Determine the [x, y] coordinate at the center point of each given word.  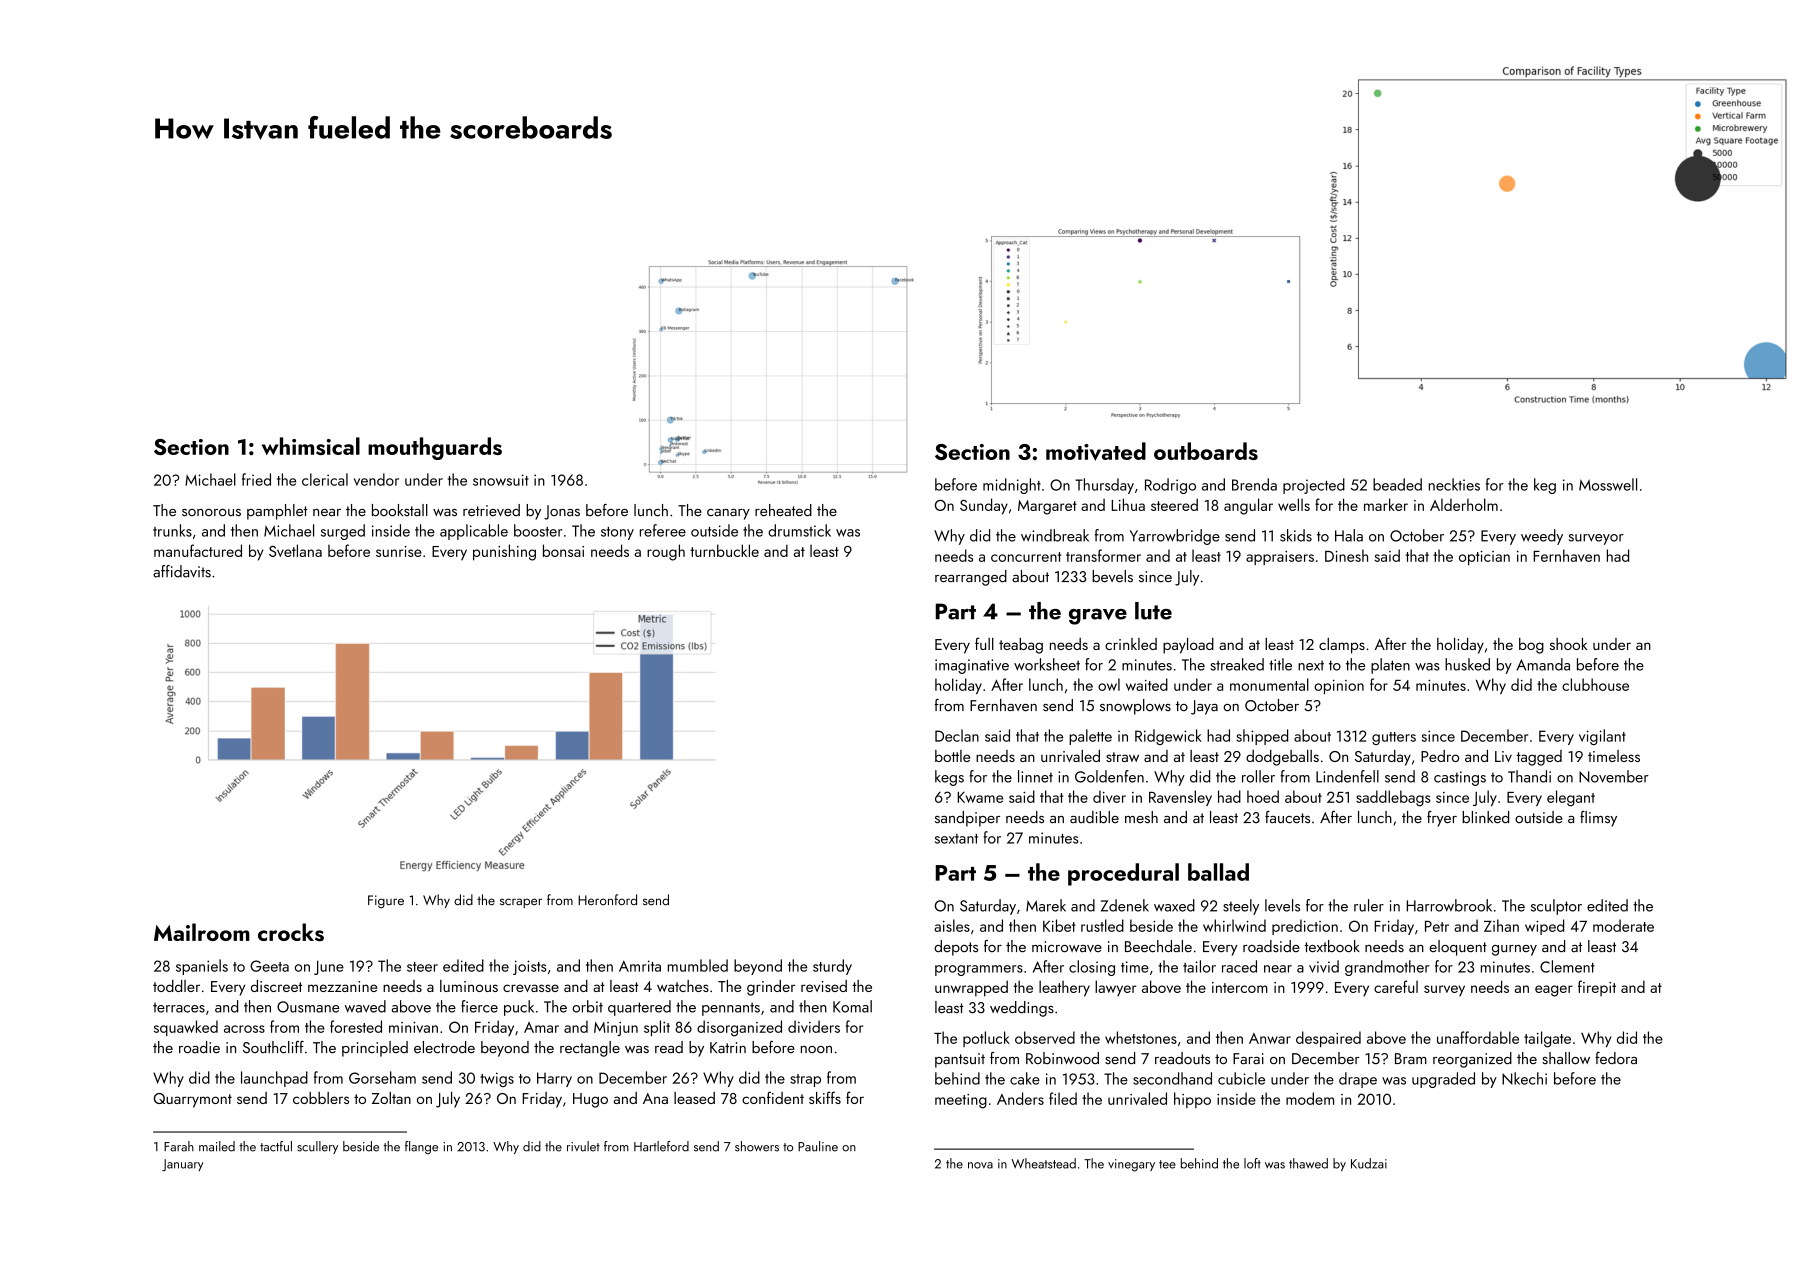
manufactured [198, 550]
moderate [1623, 925]
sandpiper [967, 819]
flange [421, 1147]
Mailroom [202, 932]
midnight [1012, 486]
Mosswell [1608, 484]
